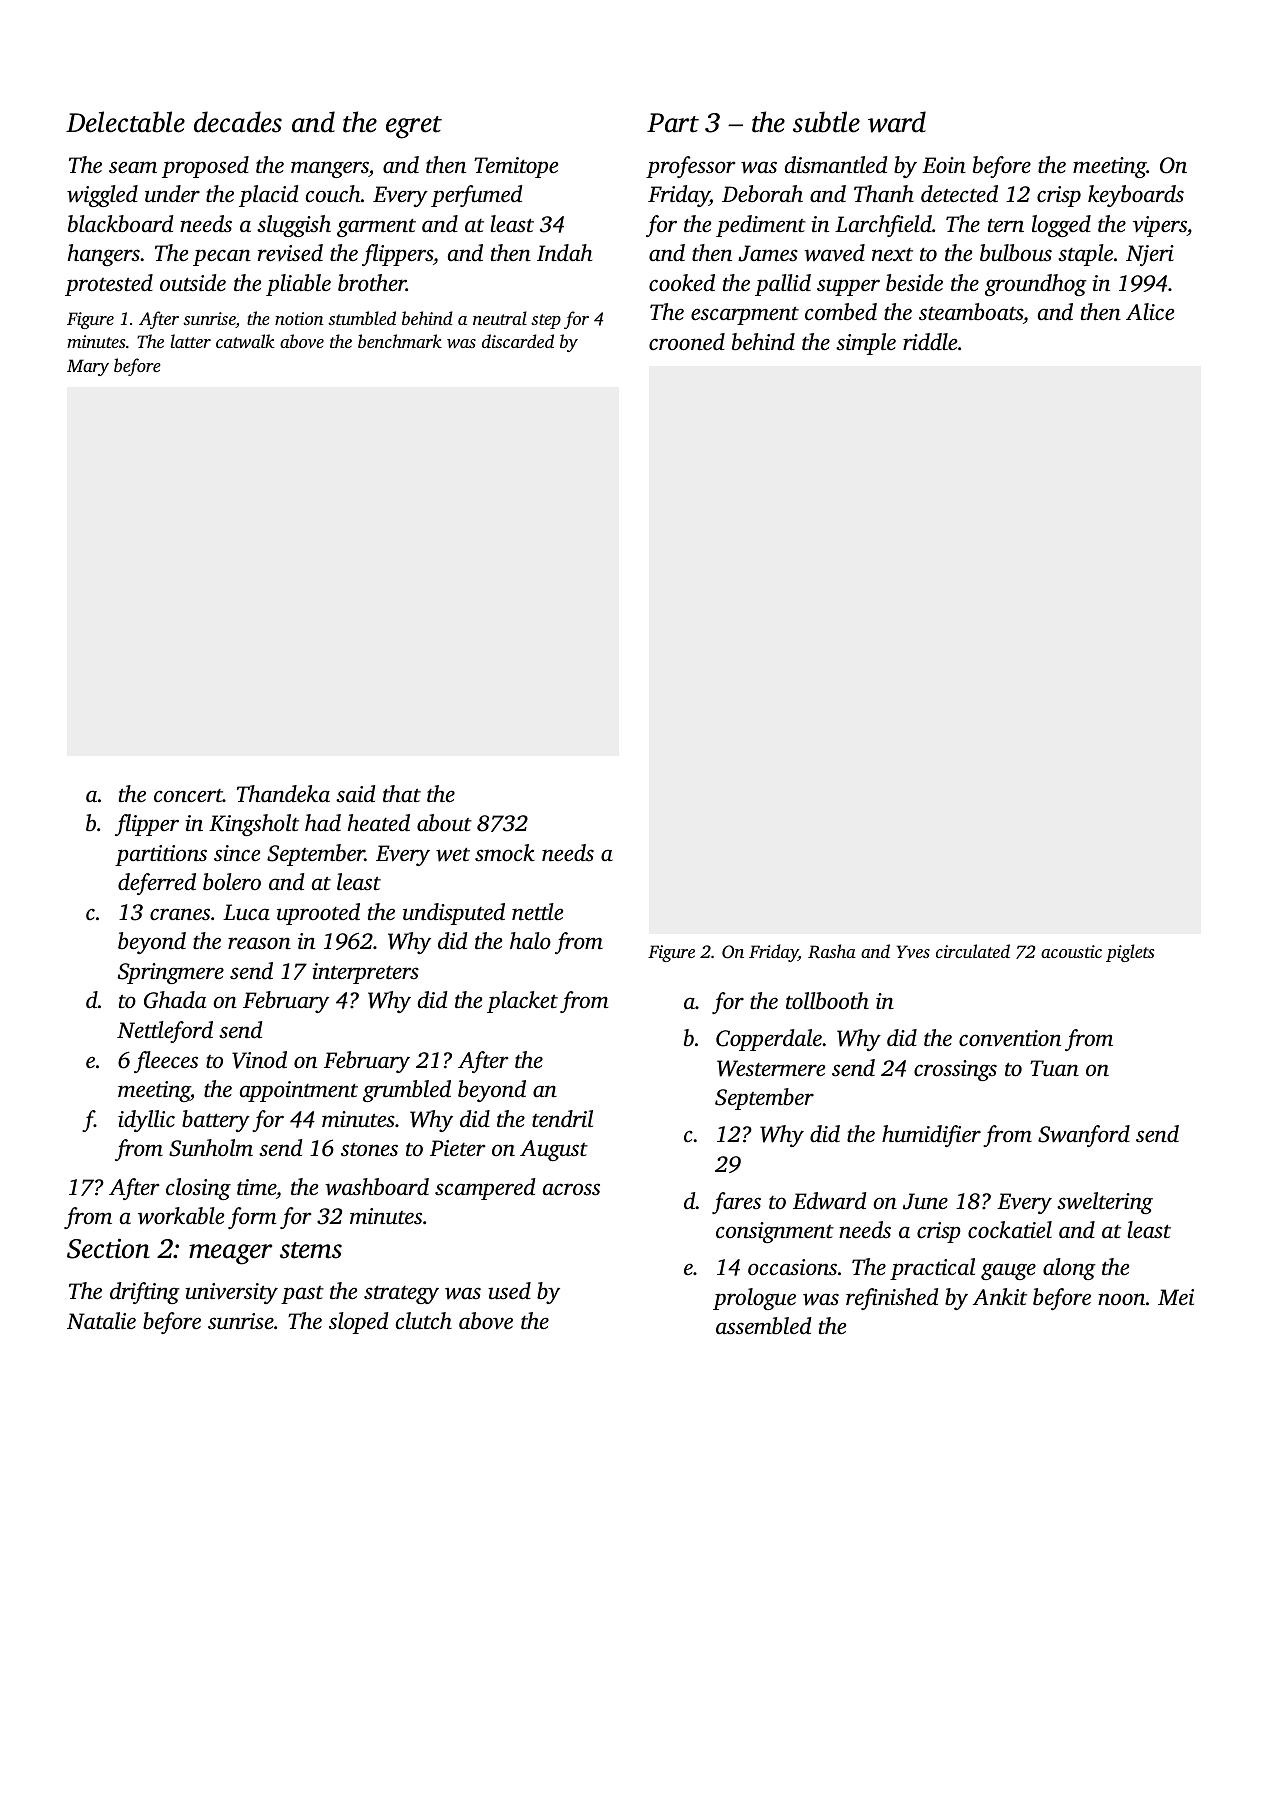 This image has width=1268, height=1793. Describe the element at coordinates (377, 1187) in the image. I see `washboard` at that location.
